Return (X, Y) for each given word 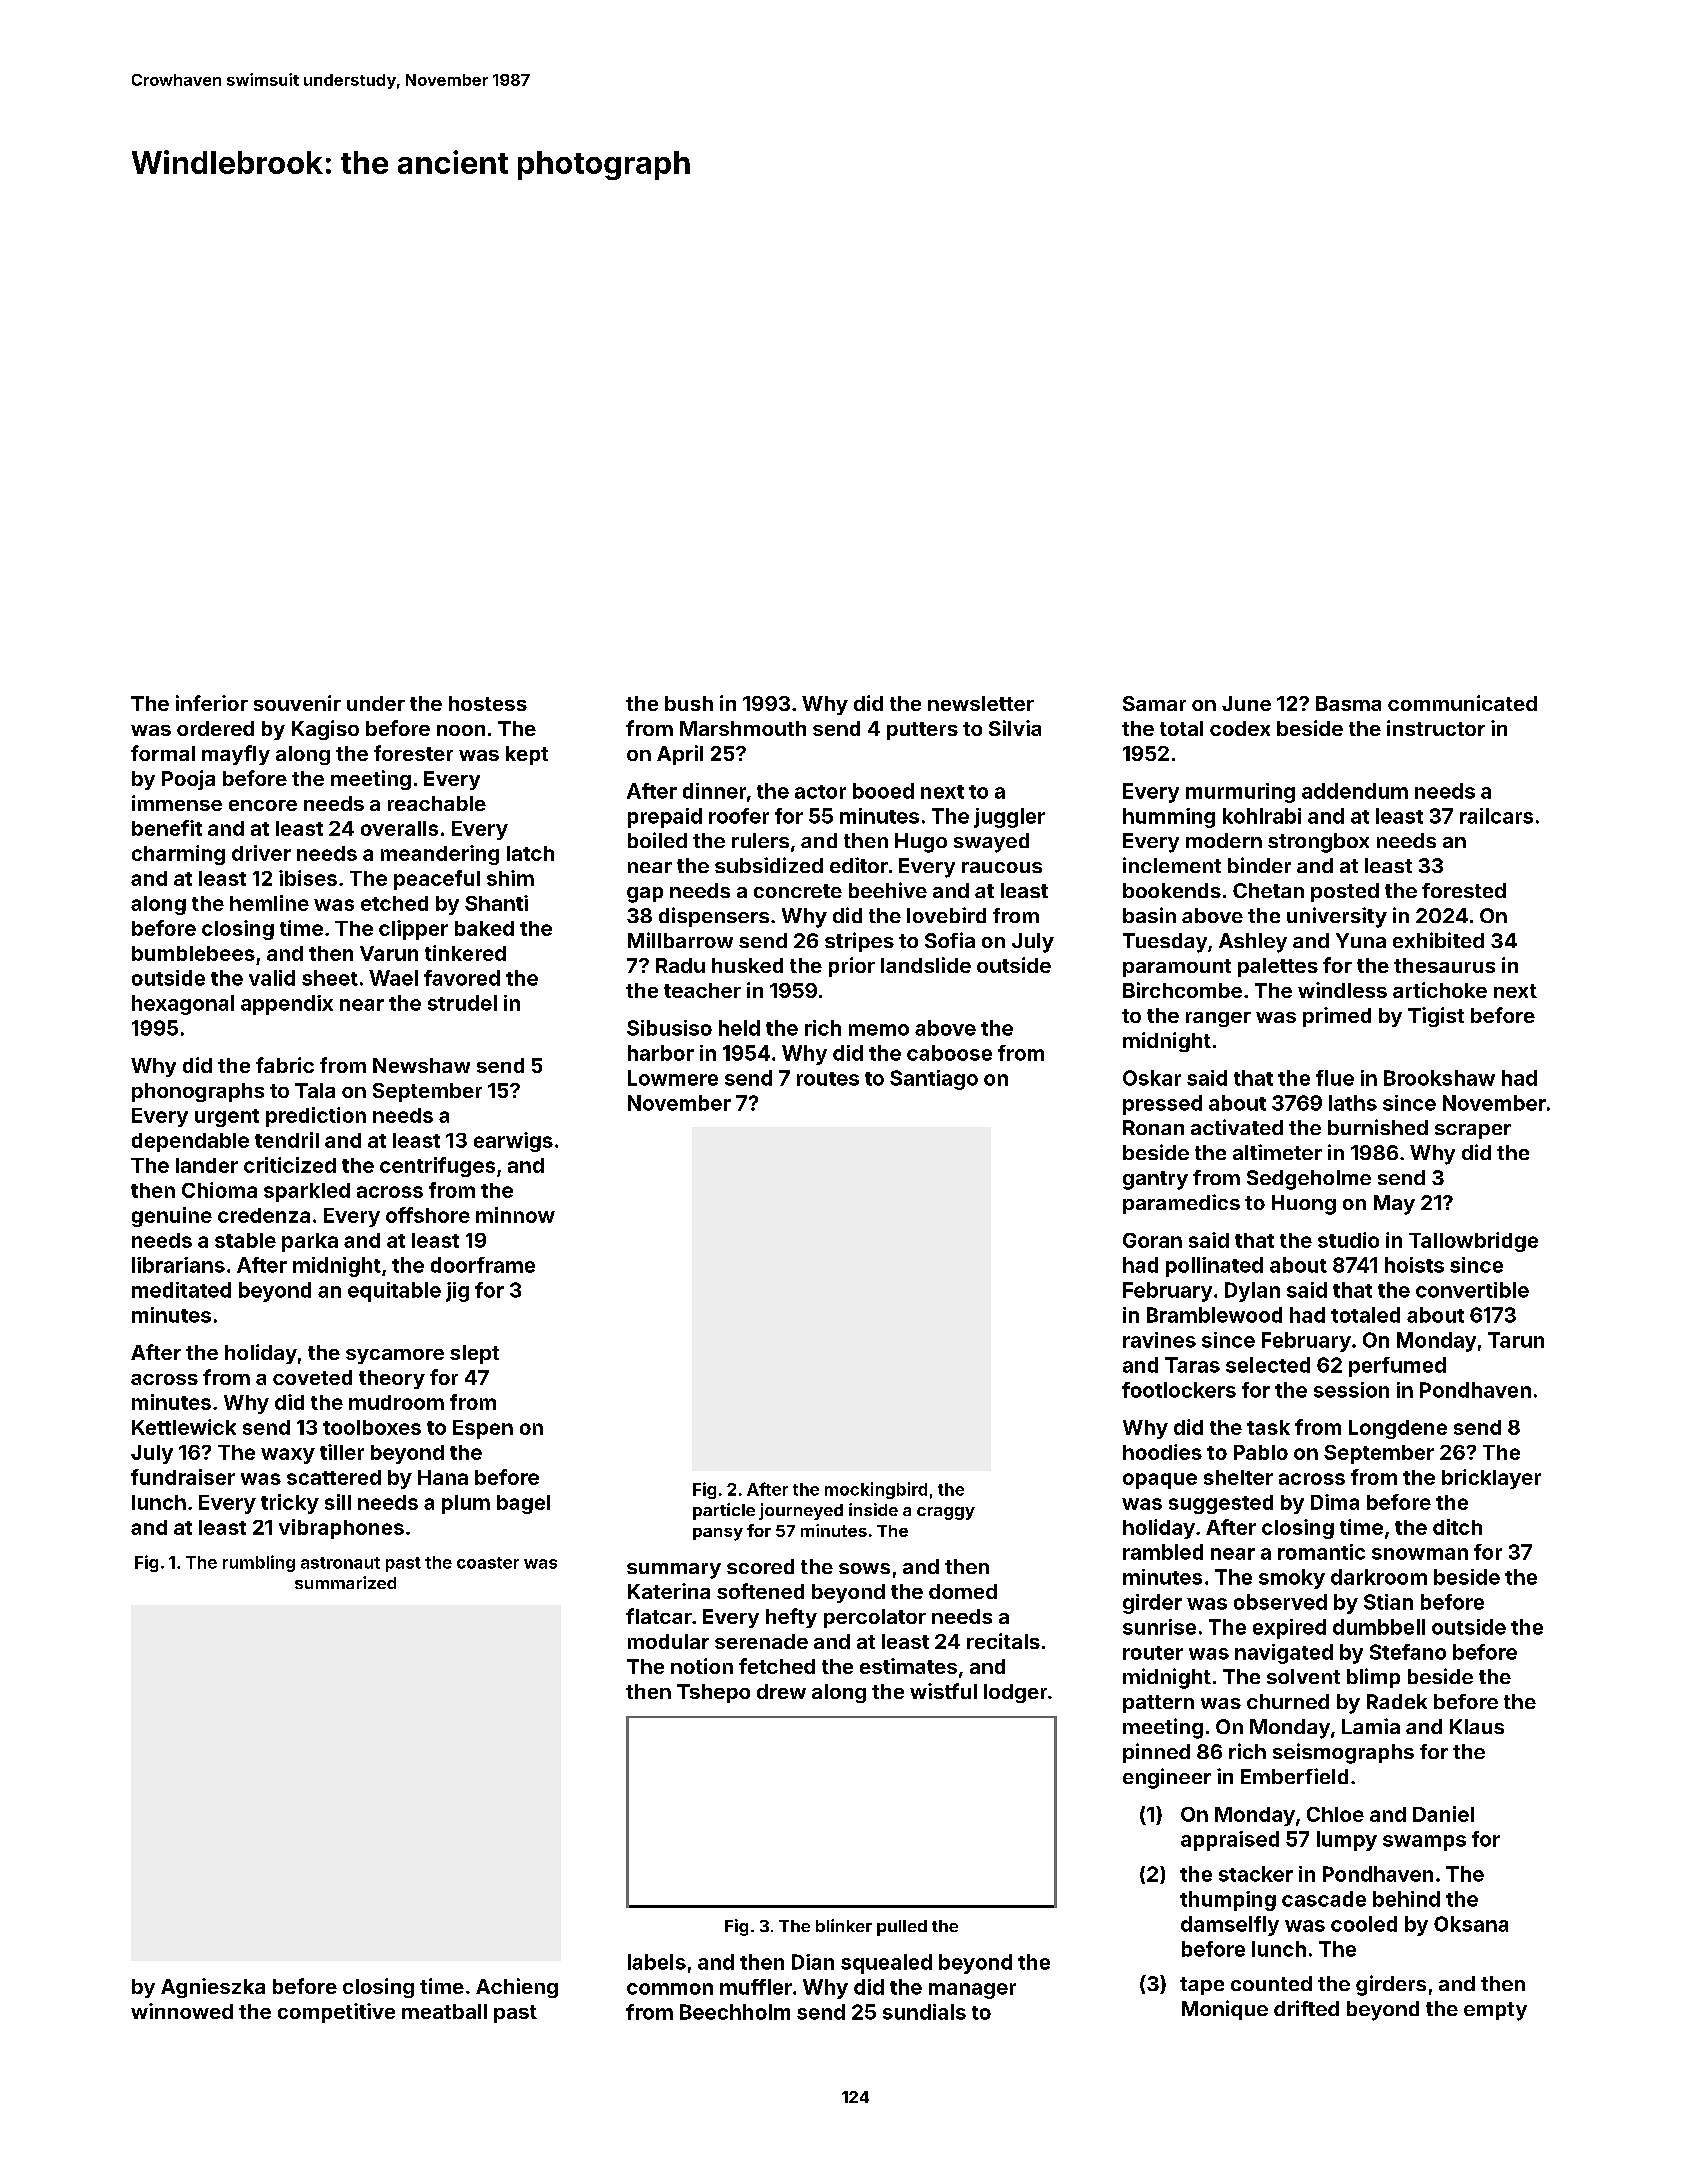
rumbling (259, 1563)
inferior (212, 703)
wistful (943, 1691)
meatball (444, 2011)
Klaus (1477, 1726)
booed (883, 791)
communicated (1462, 703)
